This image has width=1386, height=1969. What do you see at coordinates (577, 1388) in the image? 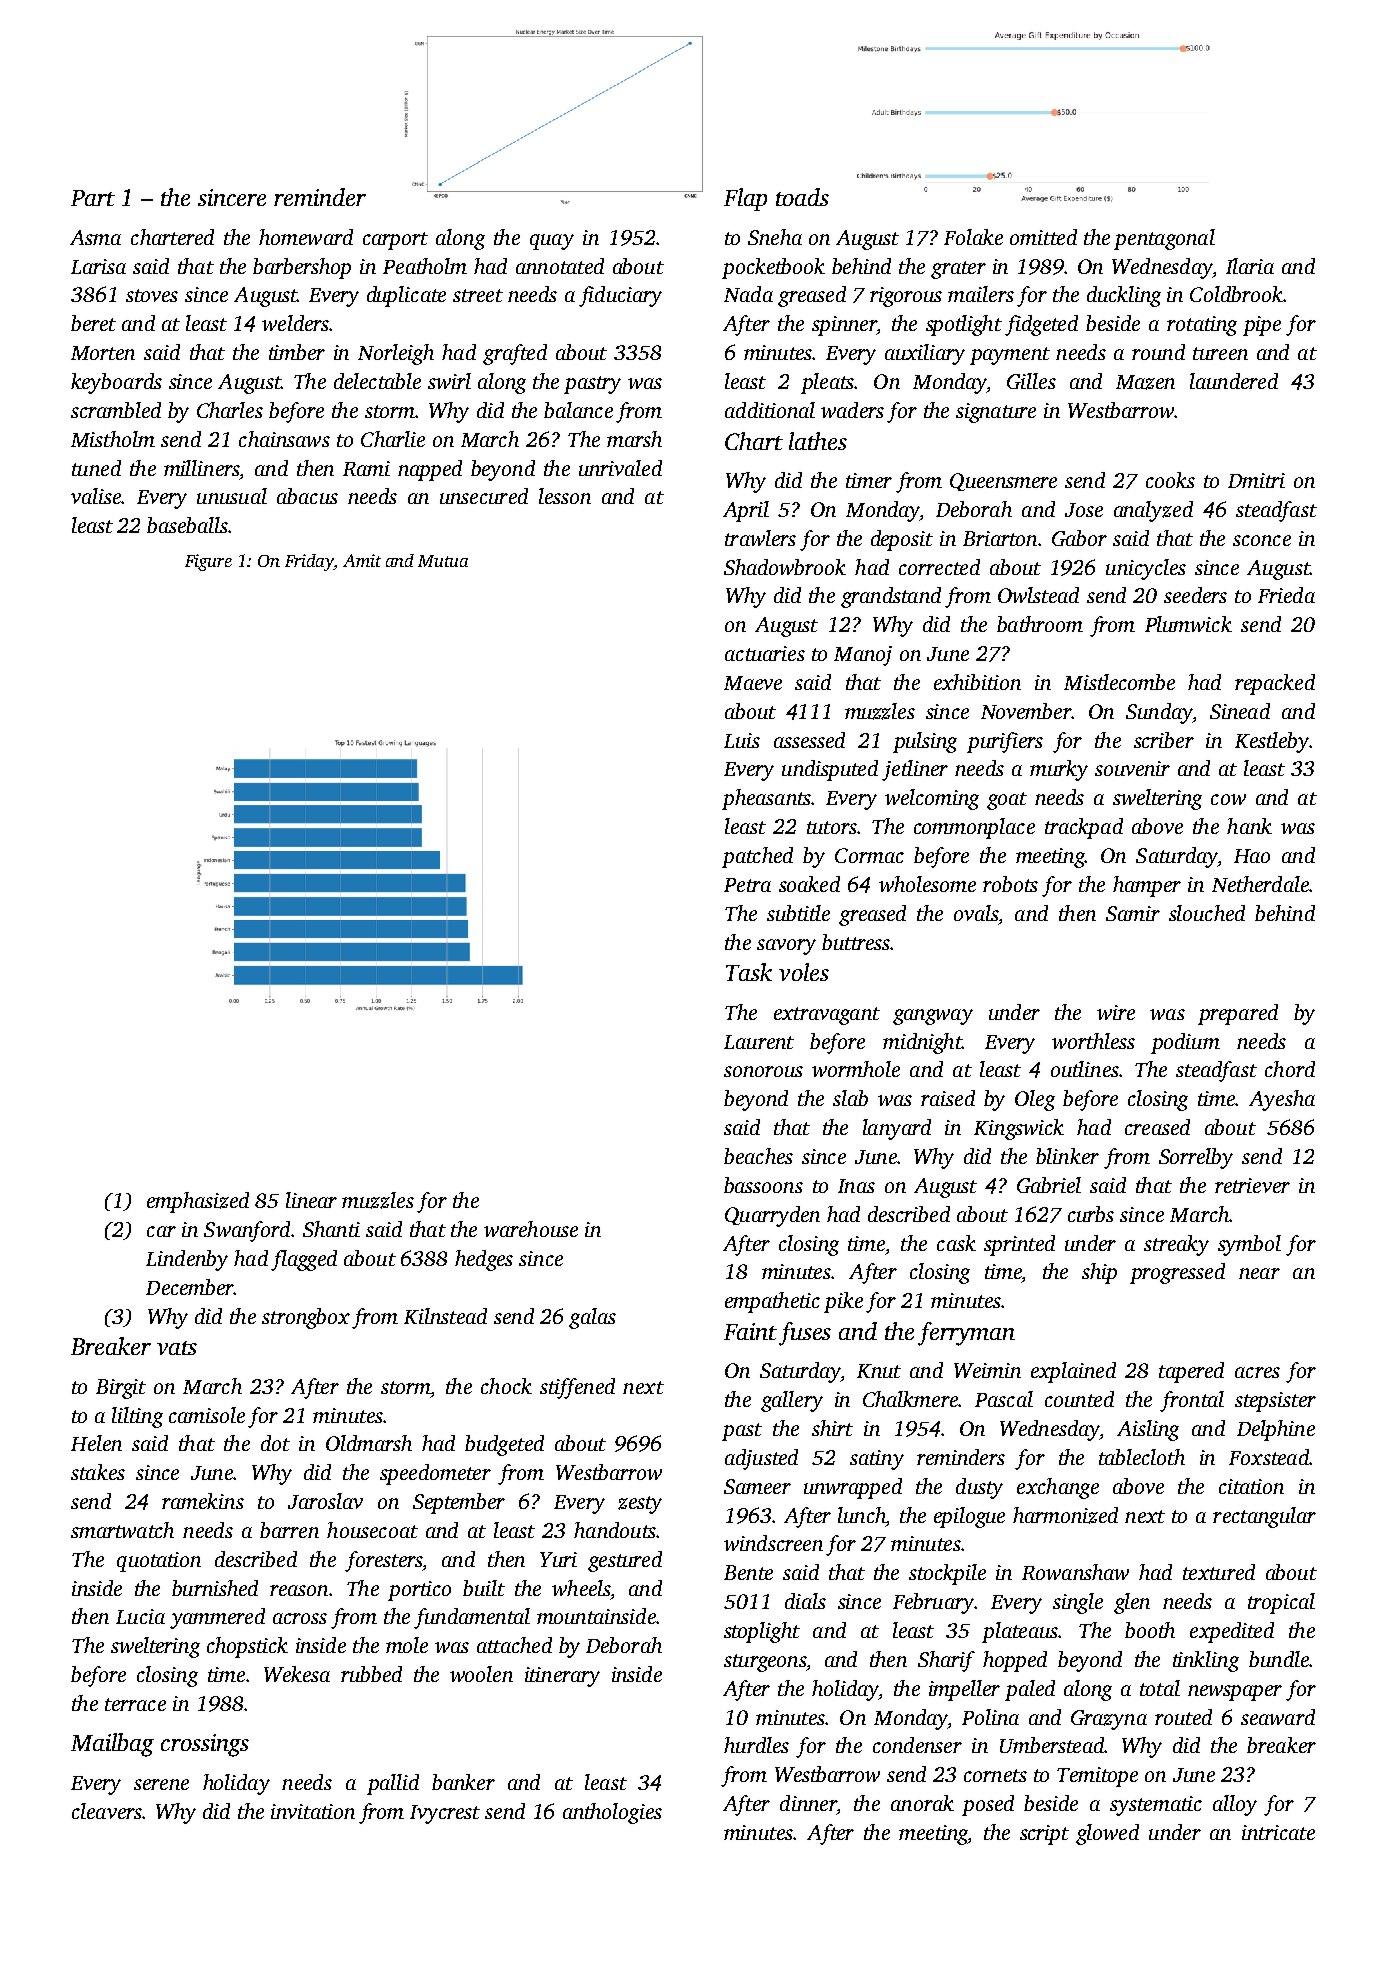
I see `stiffened` at bounding box center [577, 1388].
